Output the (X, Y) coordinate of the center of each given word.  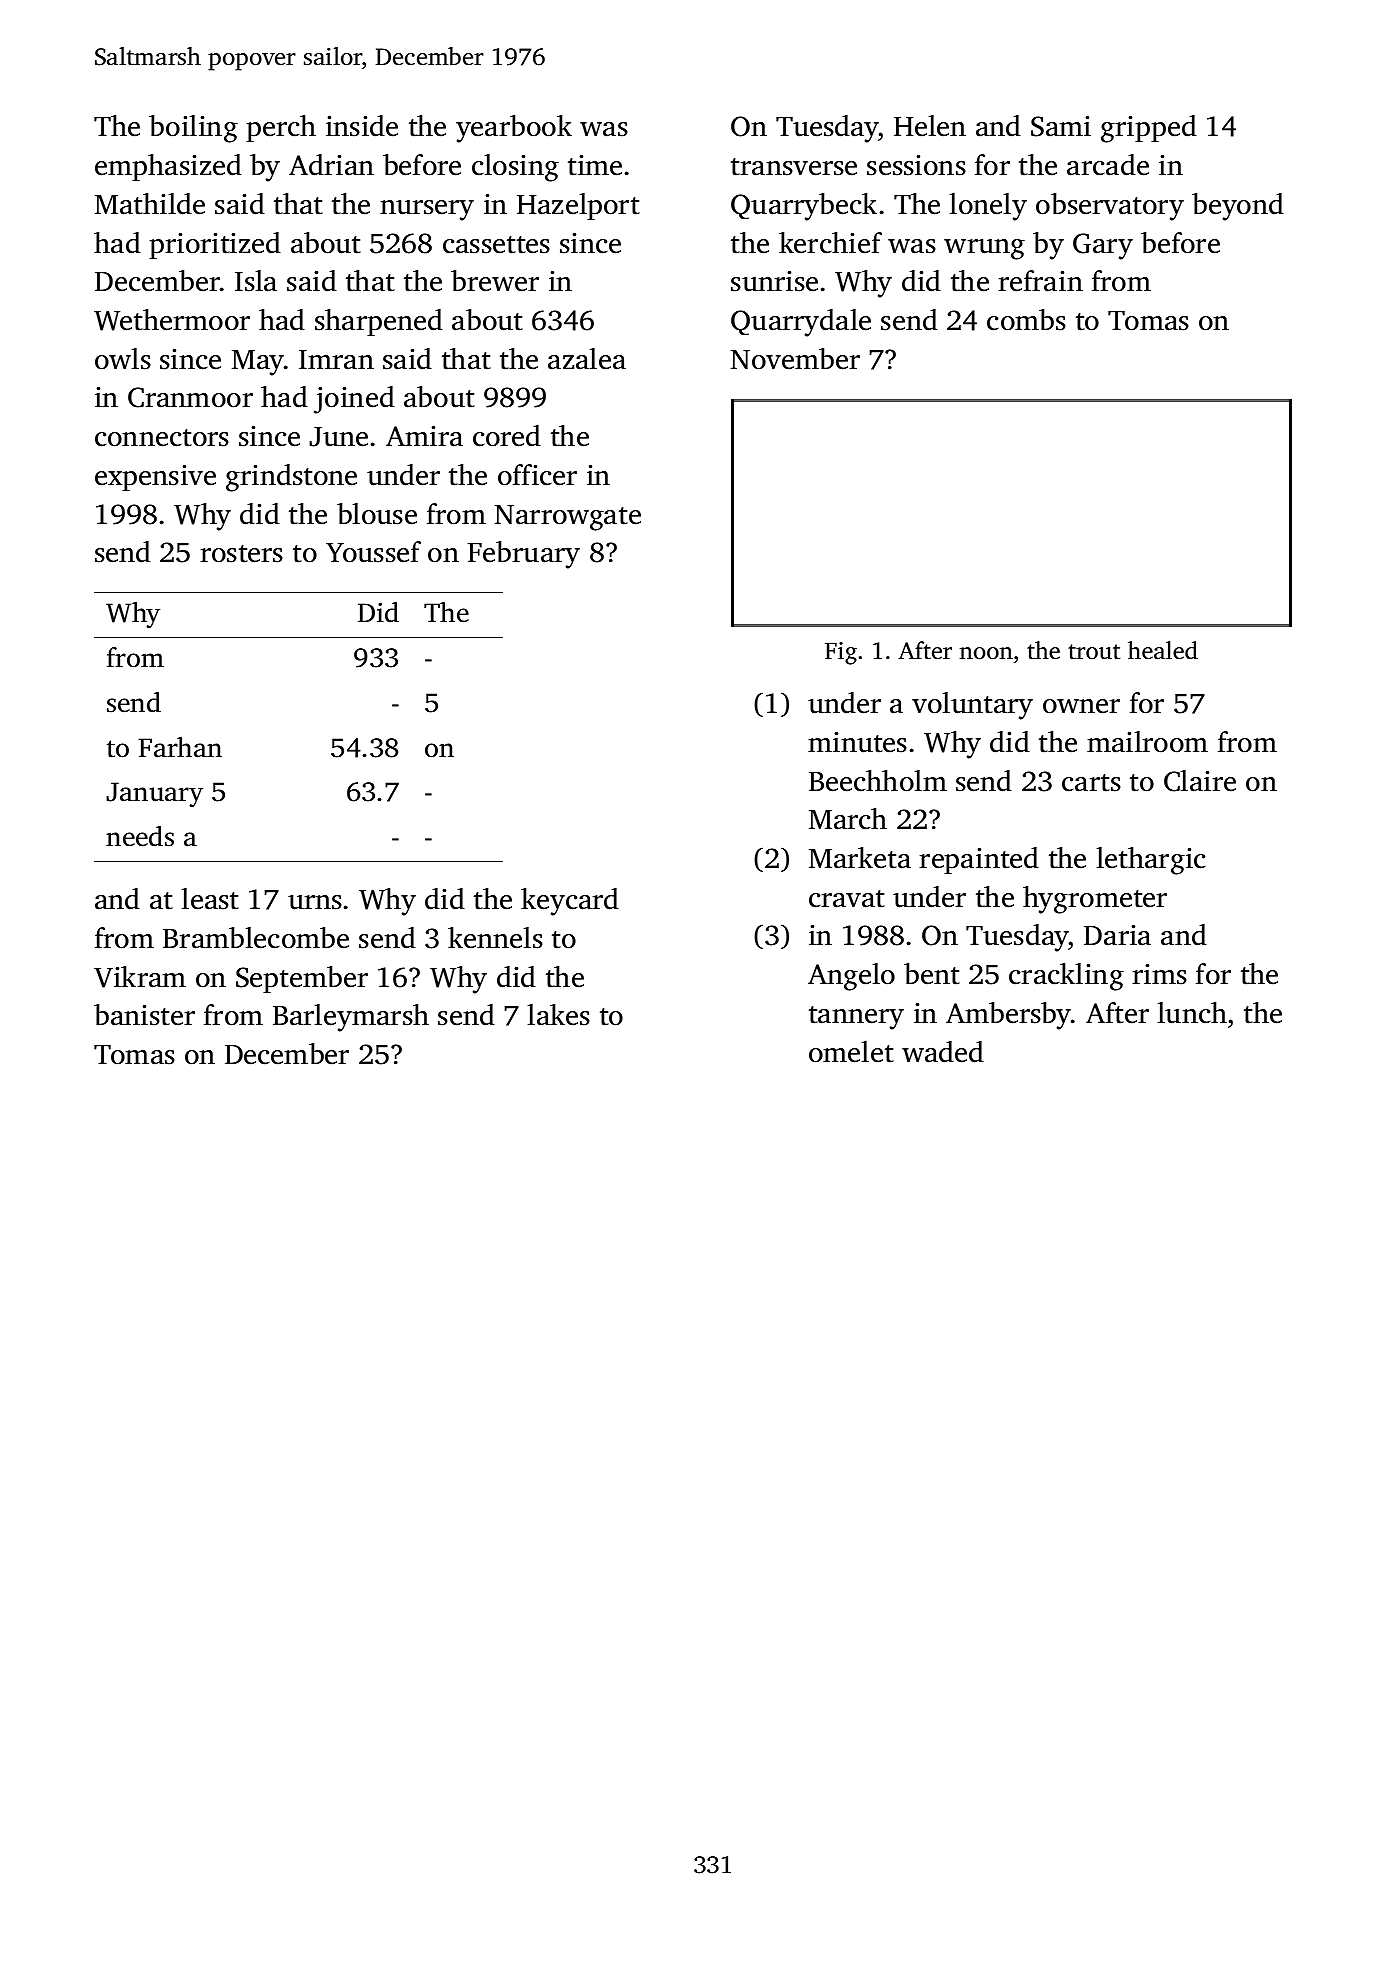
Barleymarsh (351, 1018)
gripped (1149, 129)
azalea (587, 359)
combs (1026, 320)
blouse (377, 514)
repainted (979, 860)
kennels (495, 938)
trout (1094, 652)
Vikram (140, 977)
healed (1163, 650)
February (523, 555)
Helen (930, 126)
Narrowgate (567, 518)
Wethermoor (172, 320)
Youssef (373, 552)
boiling (193, 129)
